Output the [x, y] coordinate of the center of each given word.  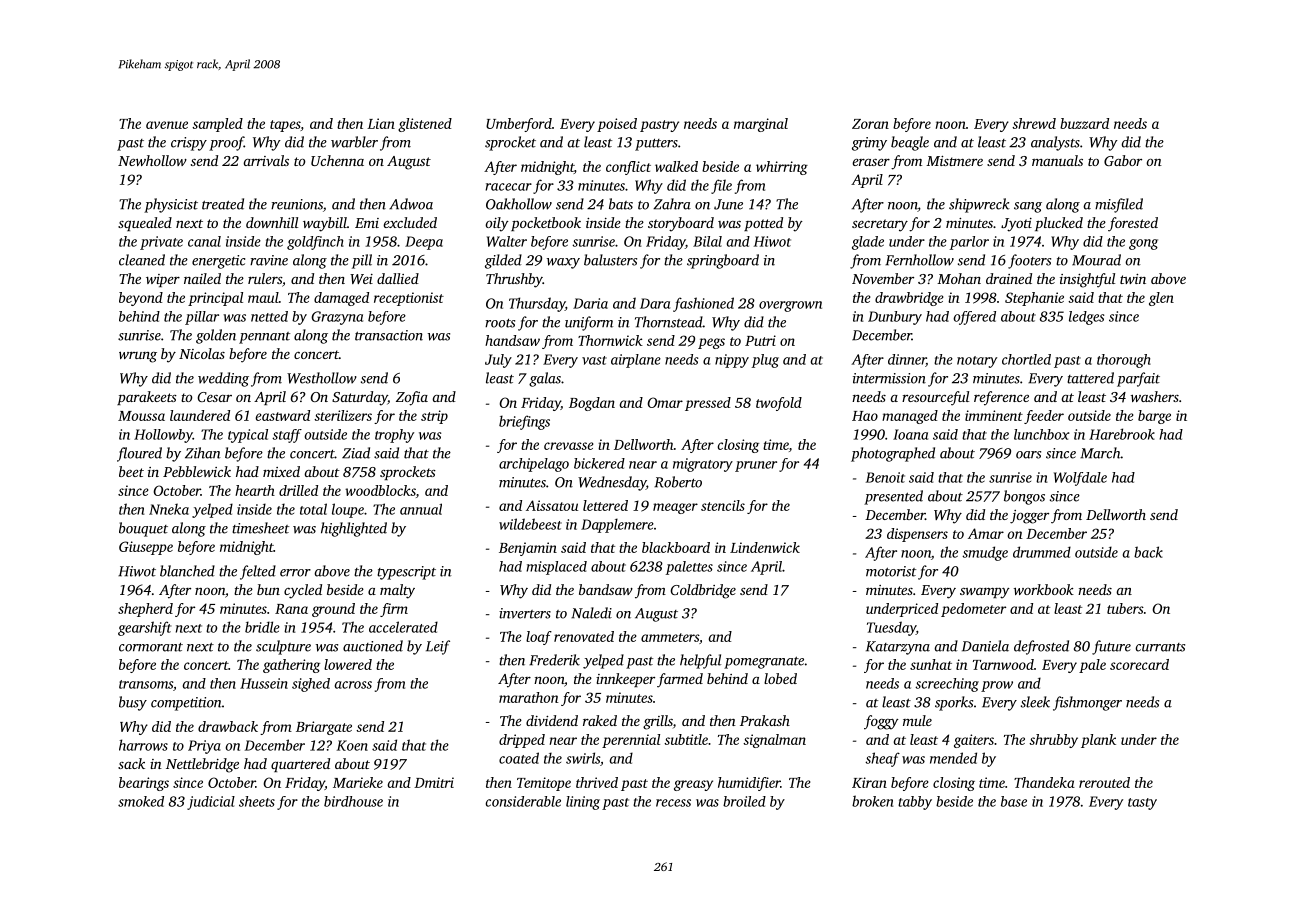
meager [675, 508]
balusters [610, 260]
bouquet [143, 529]
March [1100, 453]
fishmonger [1087, 703]
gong [1143, 244]
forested [1133, 224]
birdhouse [353, 801]
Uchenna [337, 160]
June [728, 204]
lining [583, 803]
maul [263, 297]
